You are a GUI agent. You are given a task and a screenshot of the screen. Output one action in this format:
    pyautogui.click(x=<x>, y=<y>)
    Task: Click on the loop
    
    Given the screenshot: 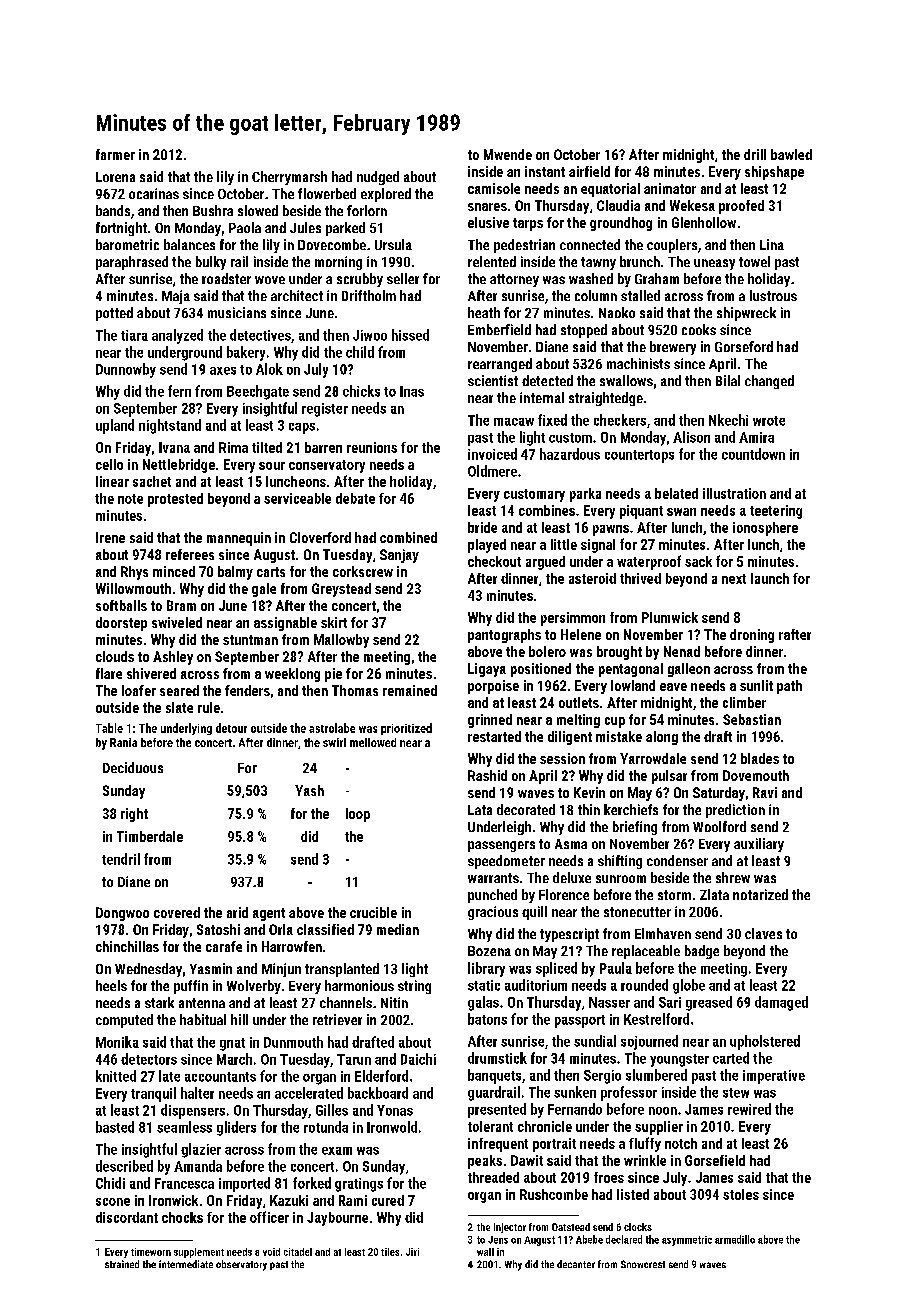 What is the action you would take?
    pyautogui.click(x=358, y=815)
